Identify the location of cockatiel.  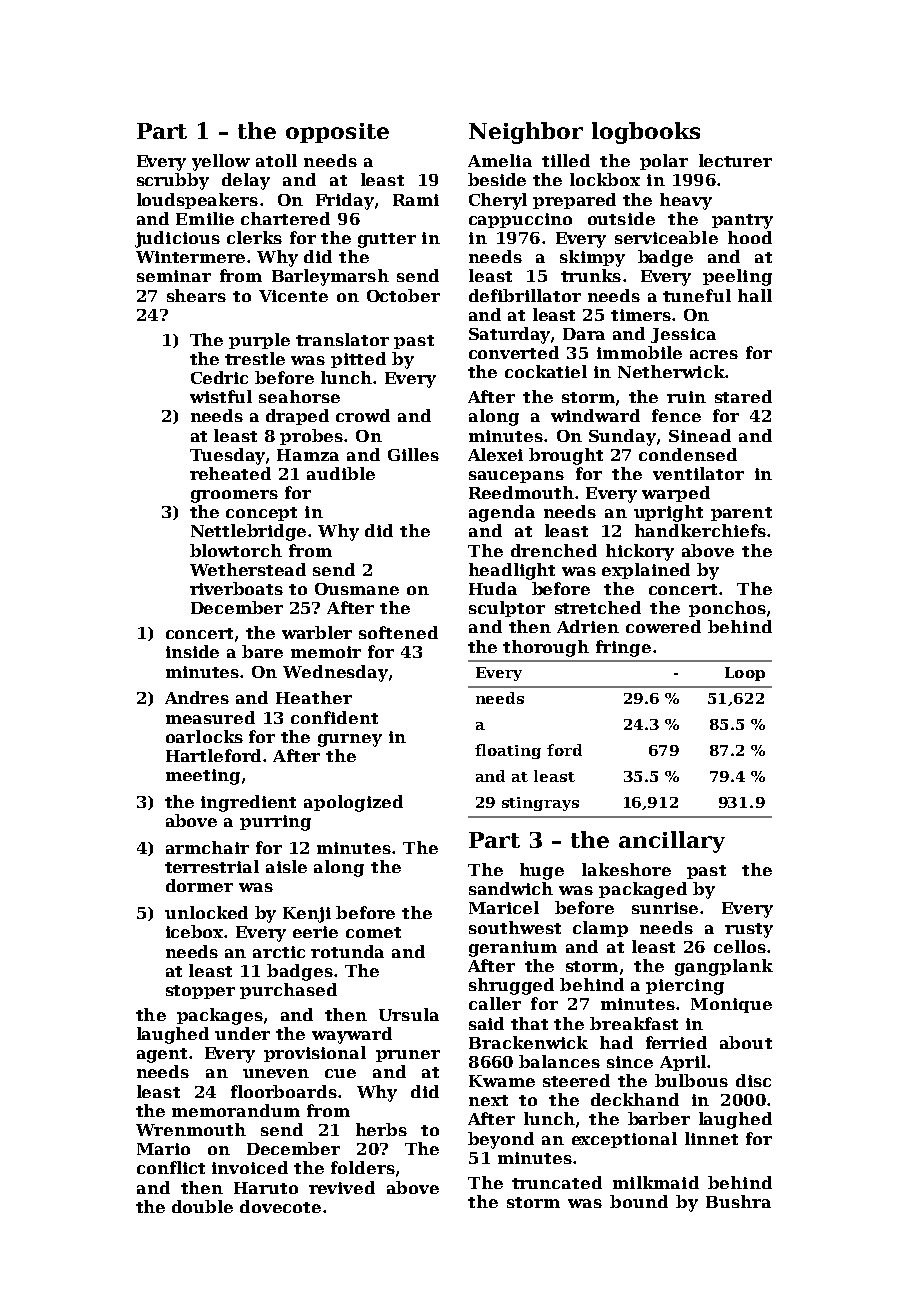
(546, 371).
